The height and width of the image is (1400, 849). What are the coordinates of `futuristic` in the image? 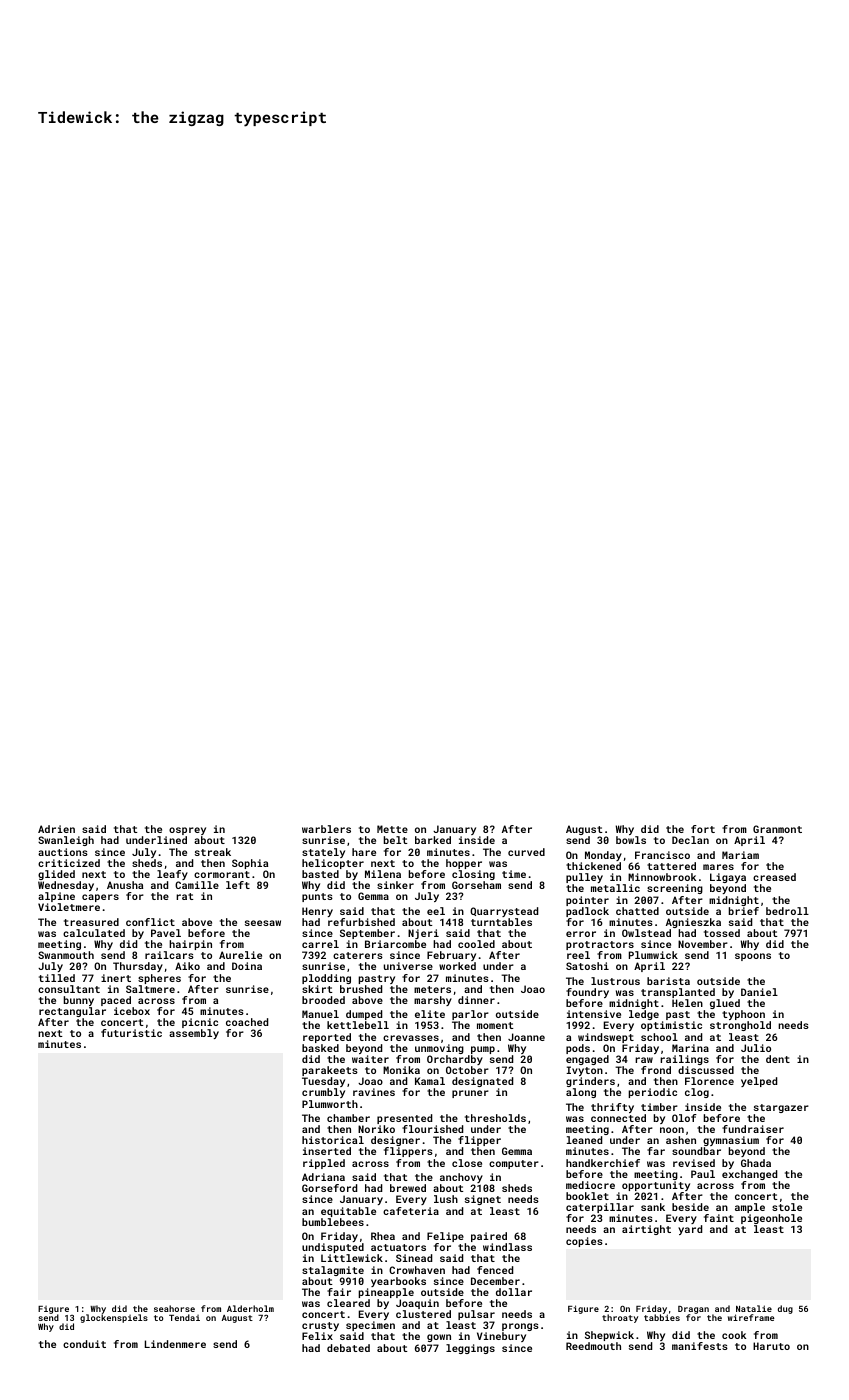 It's located at (131, 1033).
